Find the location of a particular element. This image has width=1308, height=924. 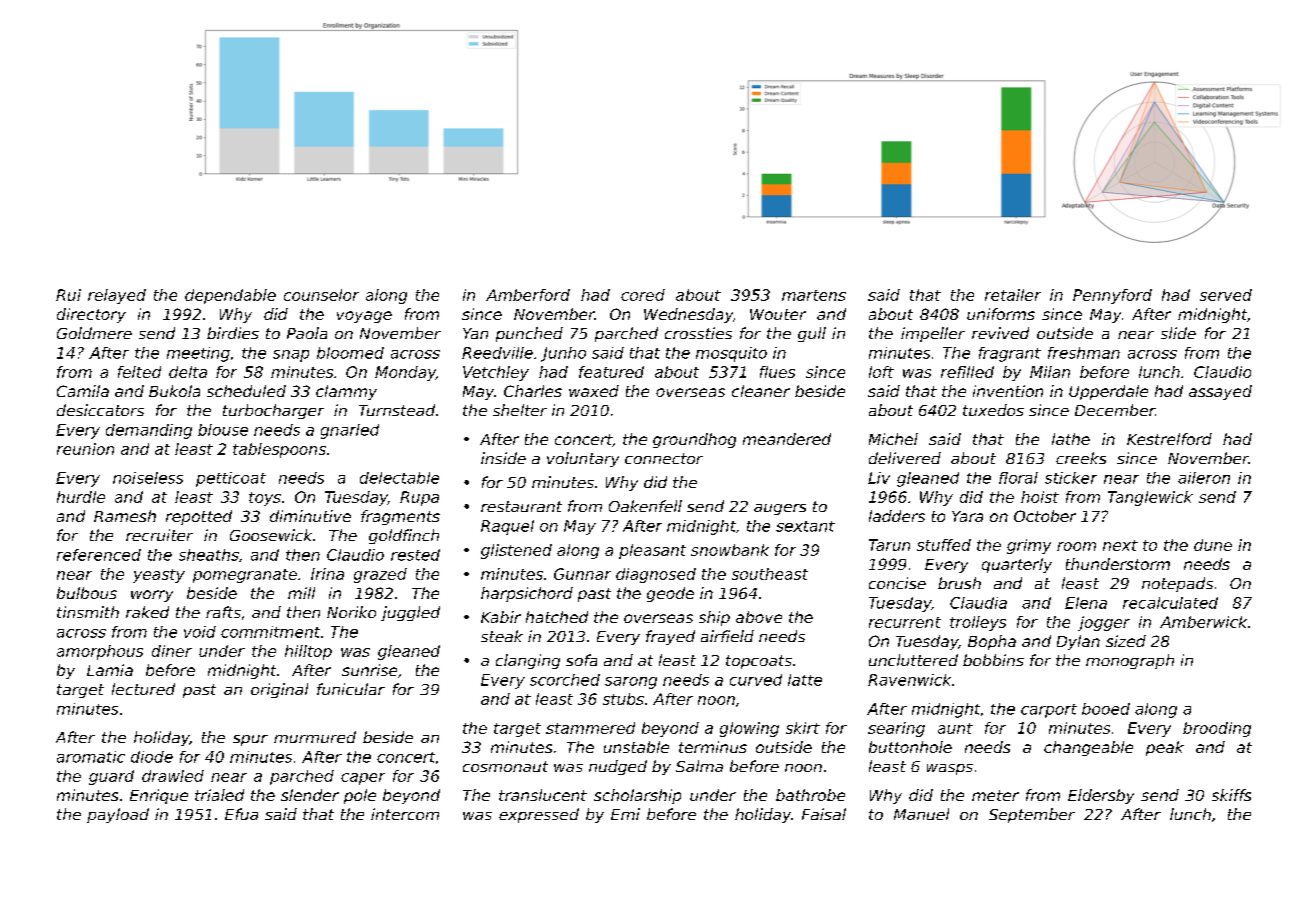

scorched is located at coordinates (565, 680).
